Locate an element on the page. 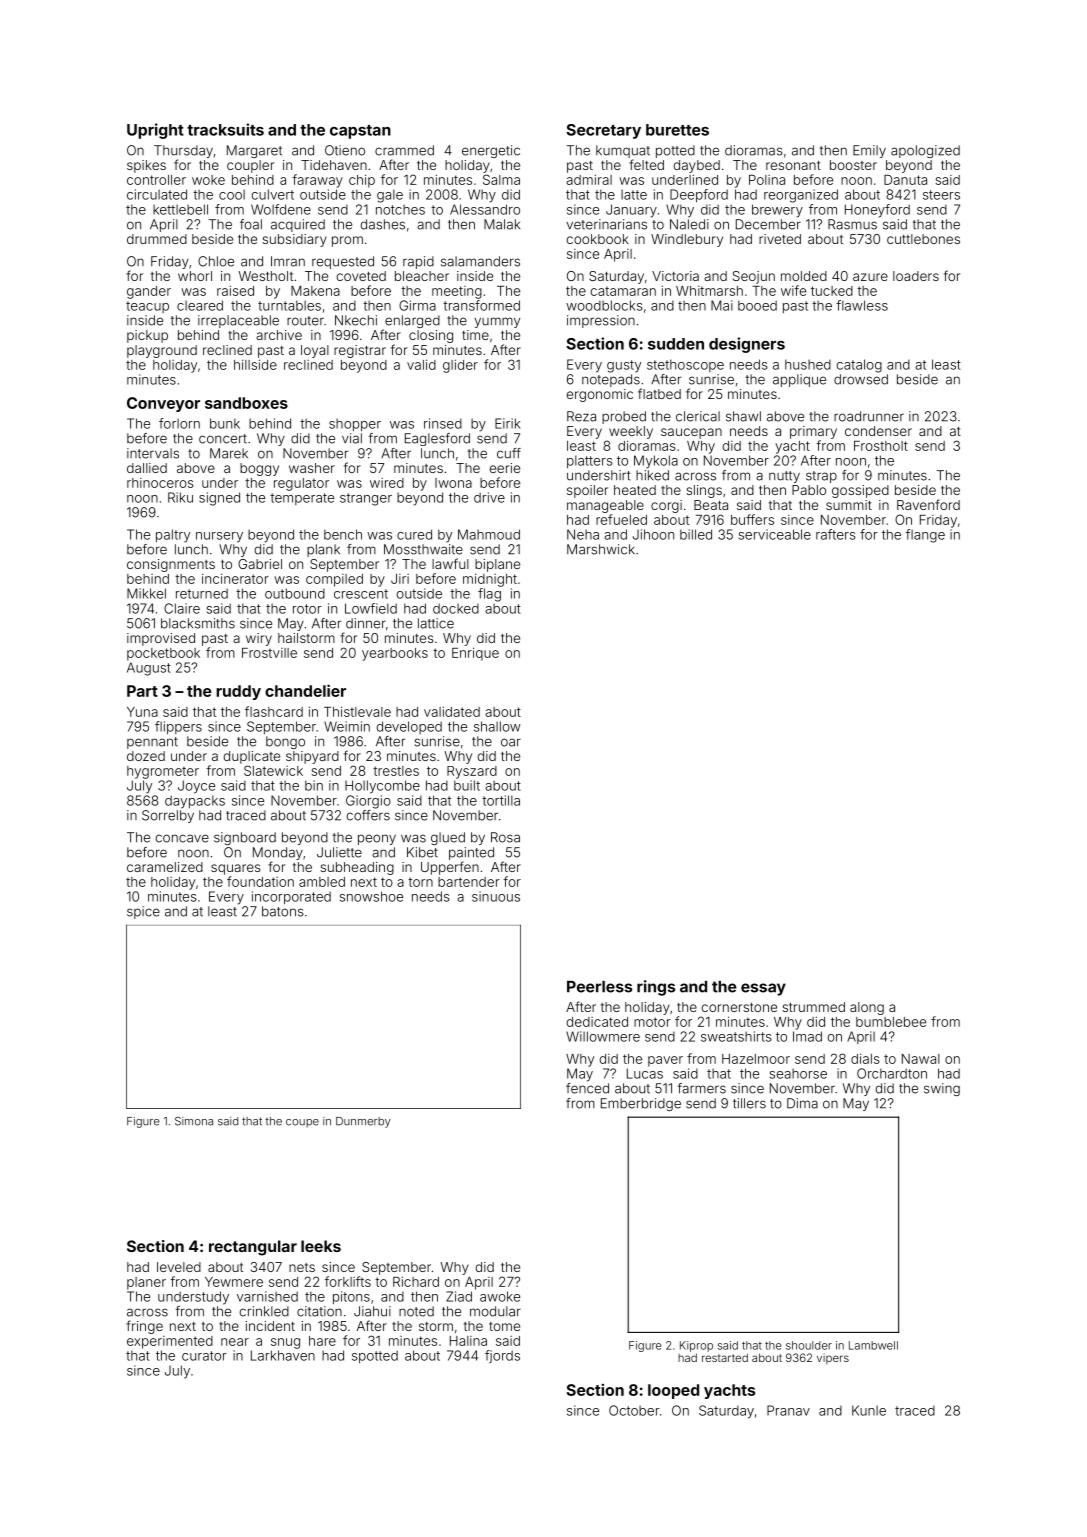 The image size is (1087, 1537). resonant is located at coordinates (793, 165).
